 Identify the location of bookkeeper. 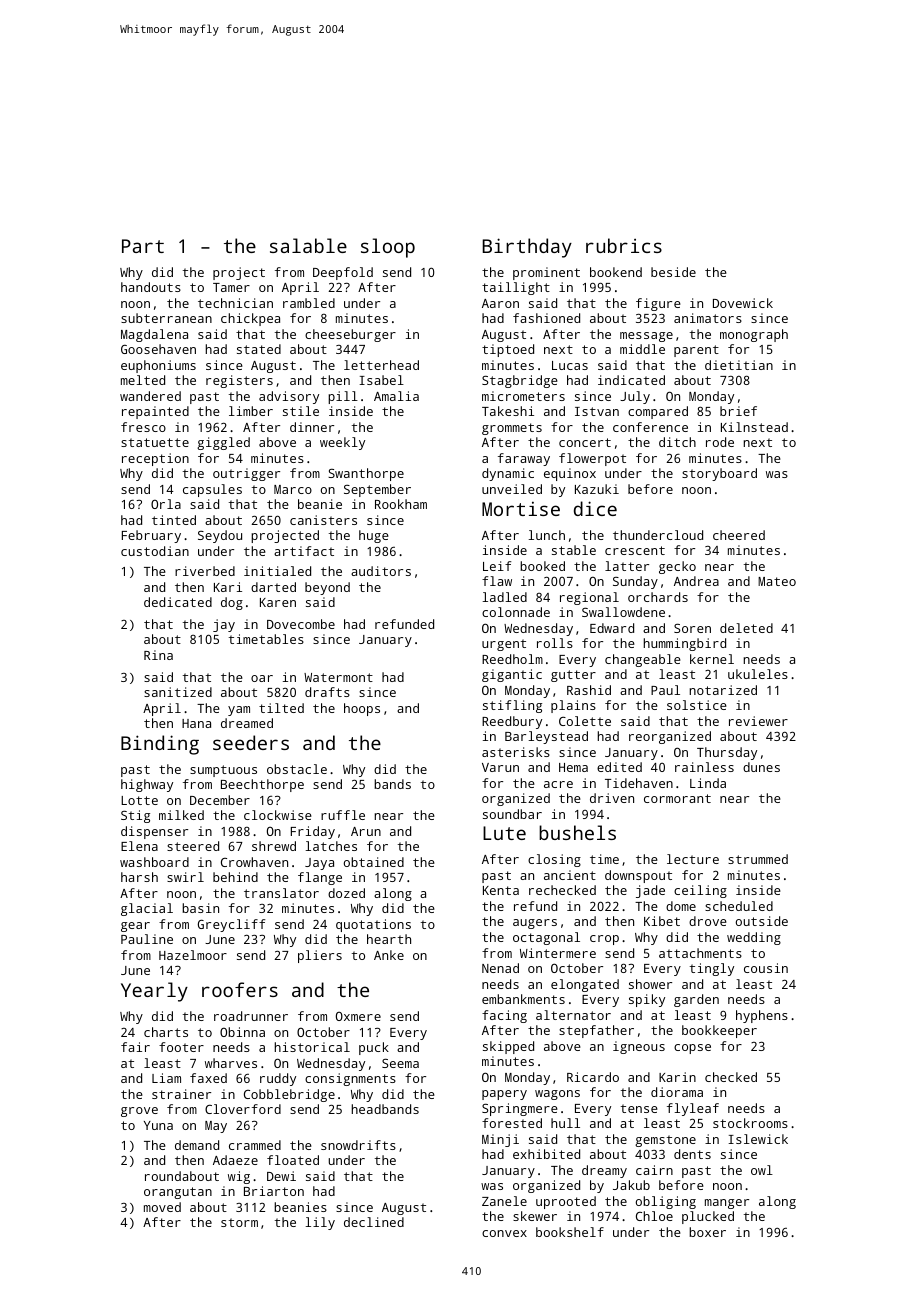
(719, 1031).
